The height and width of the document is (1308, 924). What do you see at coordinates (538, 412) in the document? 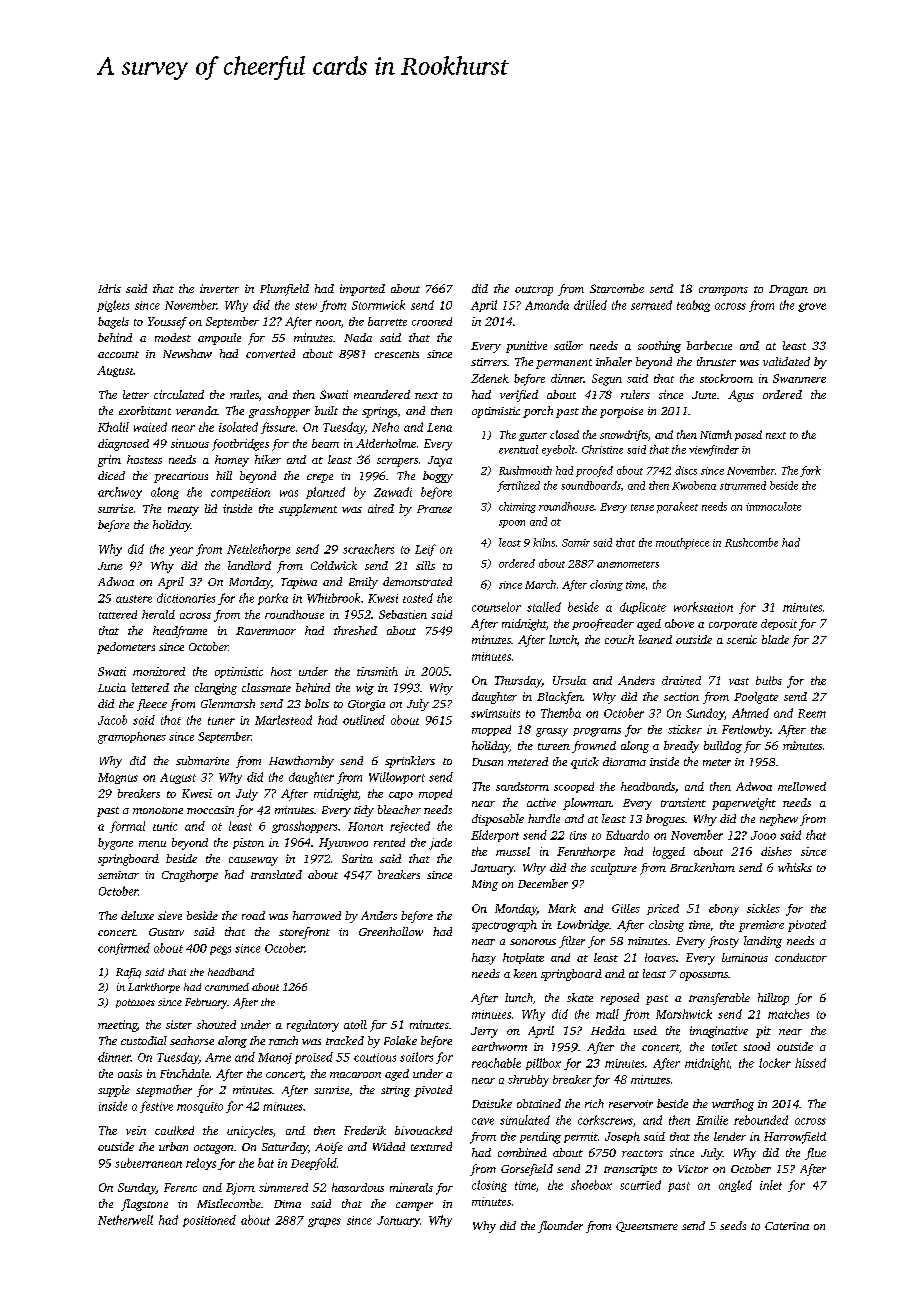
I see `porch` at bounding box center [538, 412].
